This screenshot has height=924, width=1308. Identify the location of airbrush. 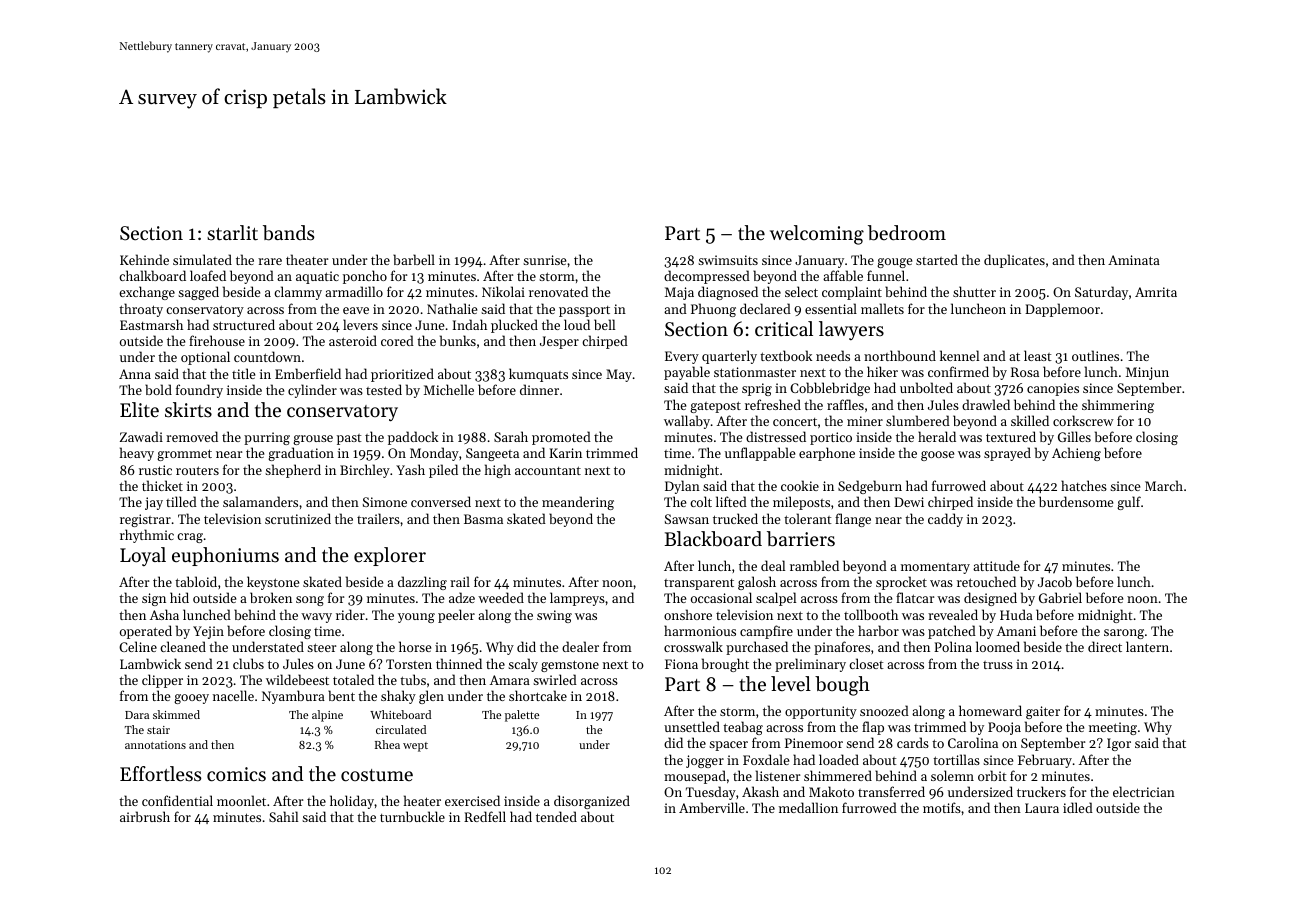
(145, 816).
